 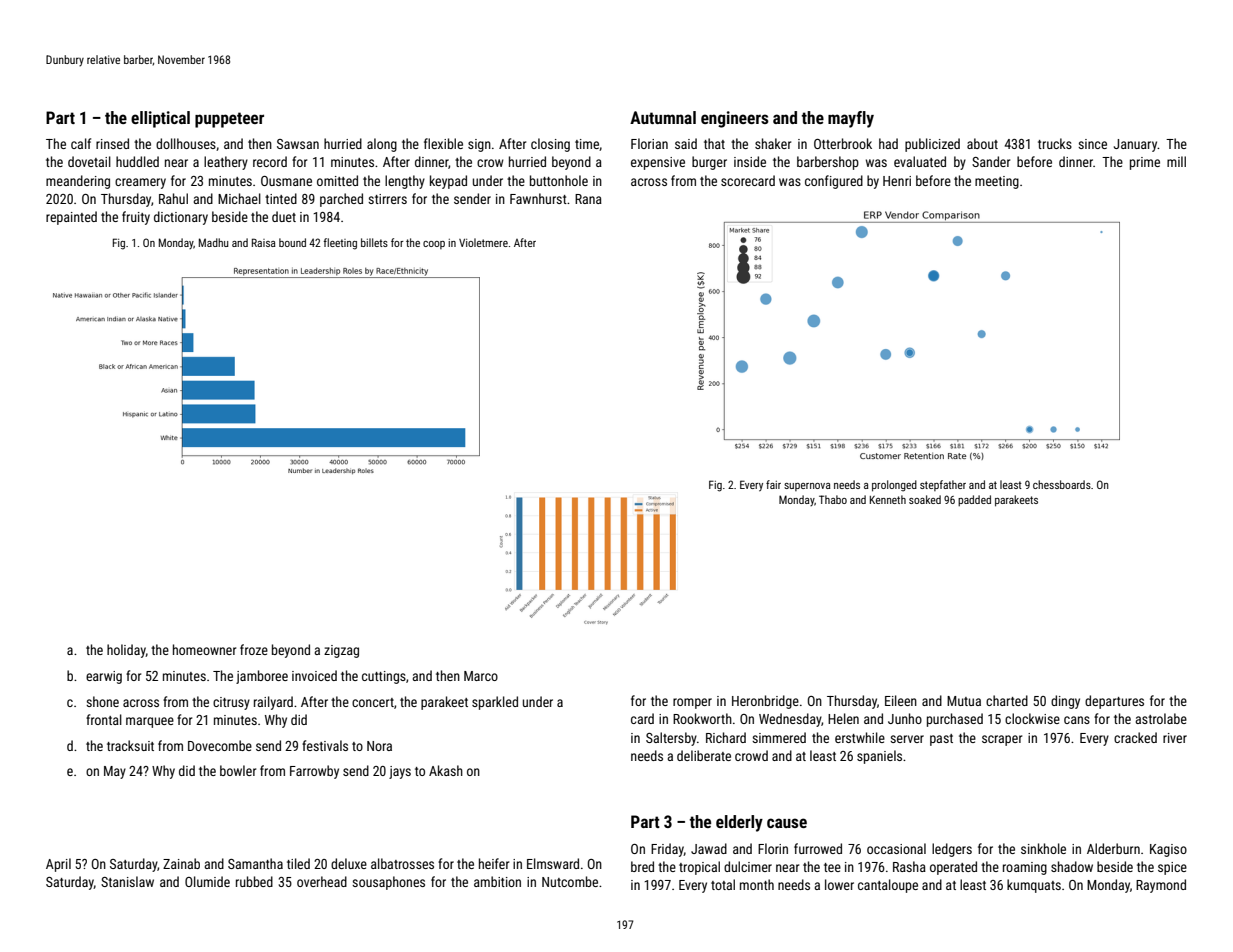 What do you see at coordinates (127, 881) in the screenshot?
I see `Stanislaw` at bounding box center [127, 881].
